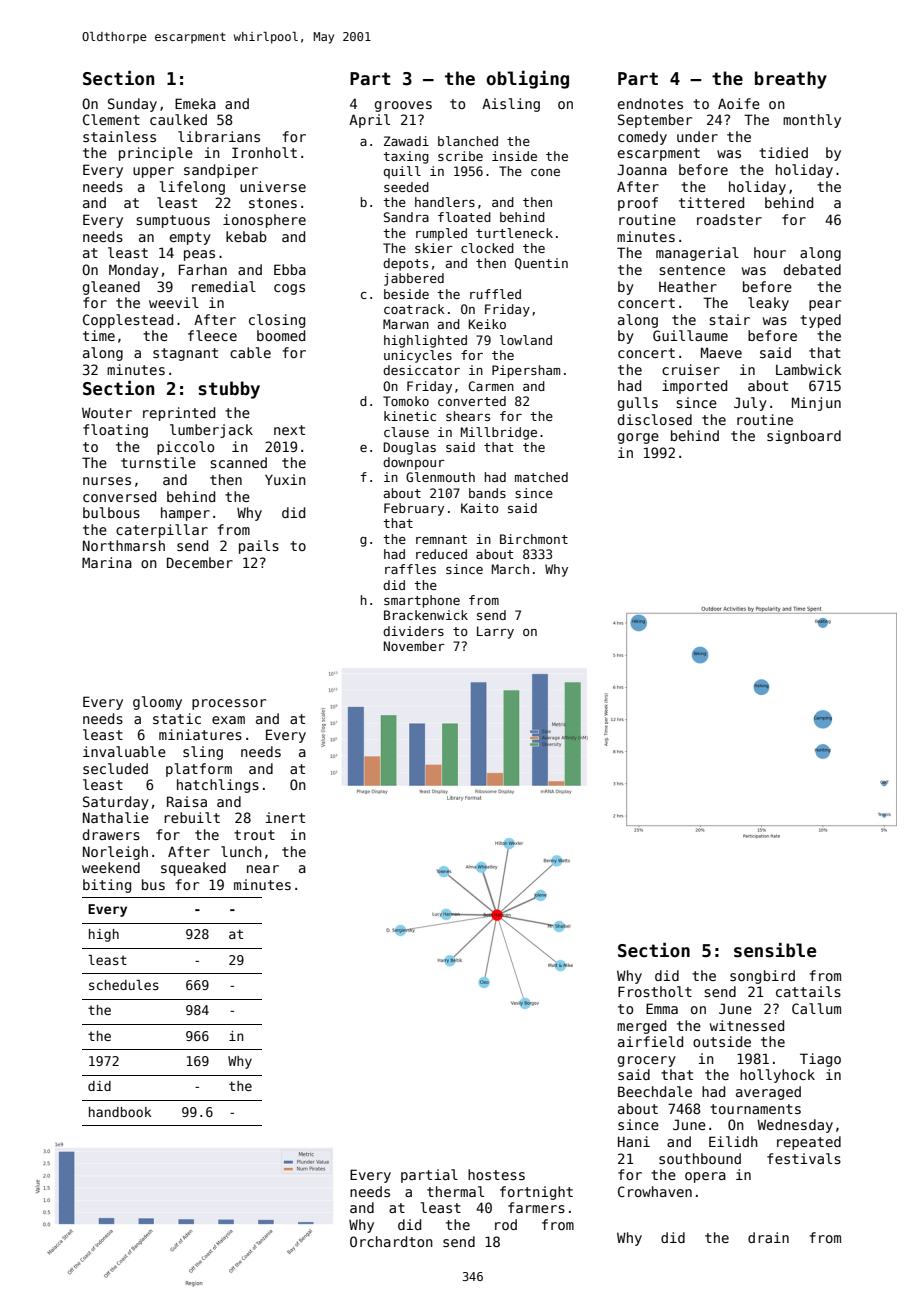 The image size is (924, 1308). I want to click on hostess, so click(496, 1174).
